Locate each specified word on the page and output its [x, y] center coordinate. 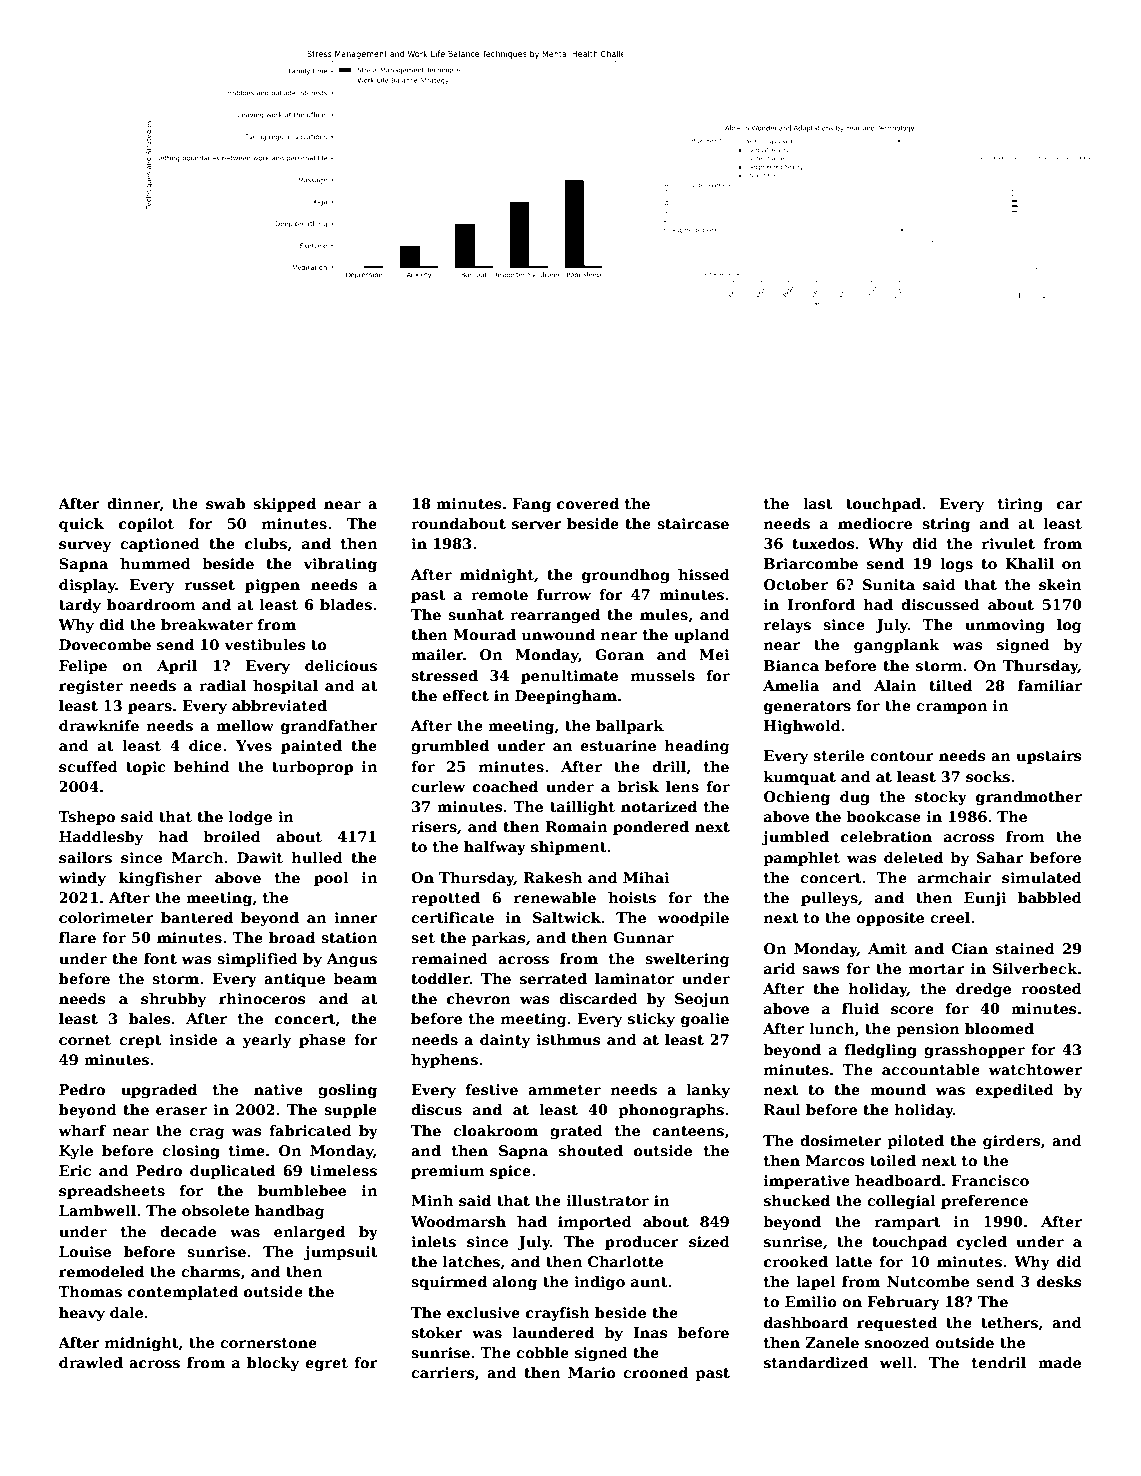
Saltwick [567, 917]
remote [499, 595]
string [946, 525]
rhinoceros [262, 998]
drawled [91, 1362]
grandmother [1029, 798]
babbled [1050, 897]
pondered [651, 828]
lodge [250, 818]
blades [346, 604]
